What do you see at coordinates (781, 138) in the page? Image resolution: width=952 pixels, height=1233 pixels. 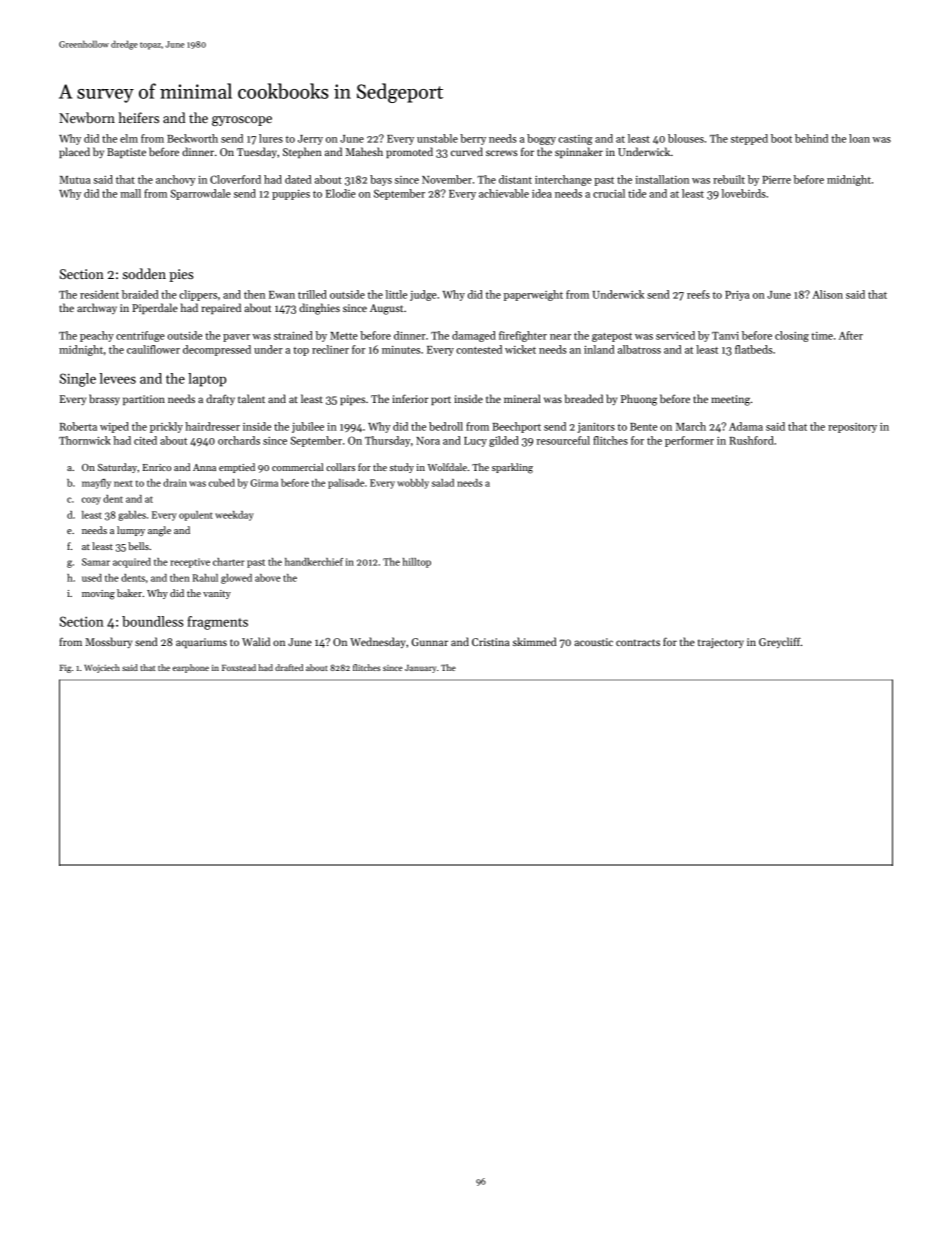 I see `boot` at bounding box center [781, 138].
